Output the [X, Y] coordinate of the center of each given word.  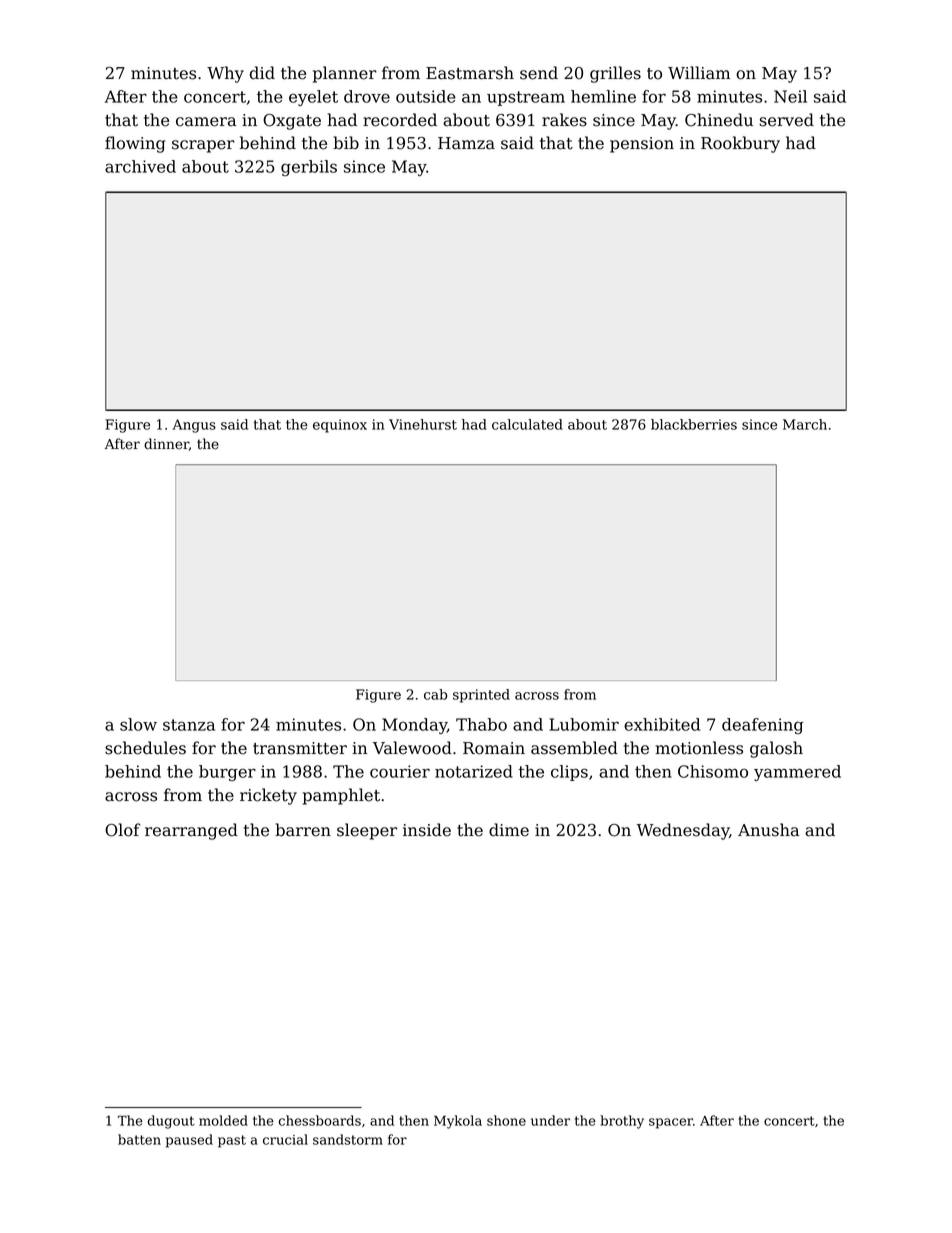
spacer [671, 1123]
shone [506, 1120]
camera [206, 122]
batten [139, 1139]
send [539, 73]
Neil [790, 96]
